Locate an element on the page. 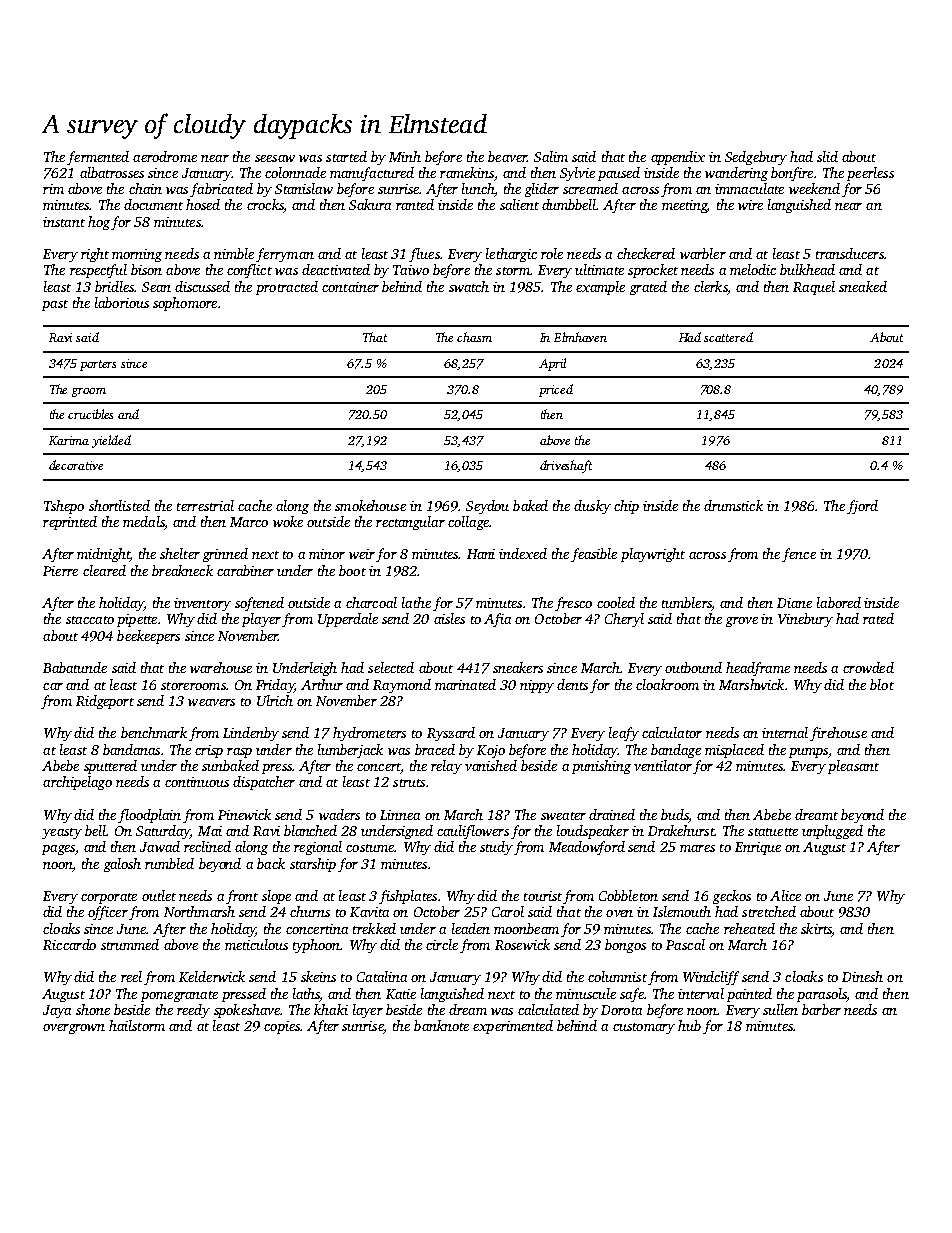  chain is located at coordinates (145, 188).
